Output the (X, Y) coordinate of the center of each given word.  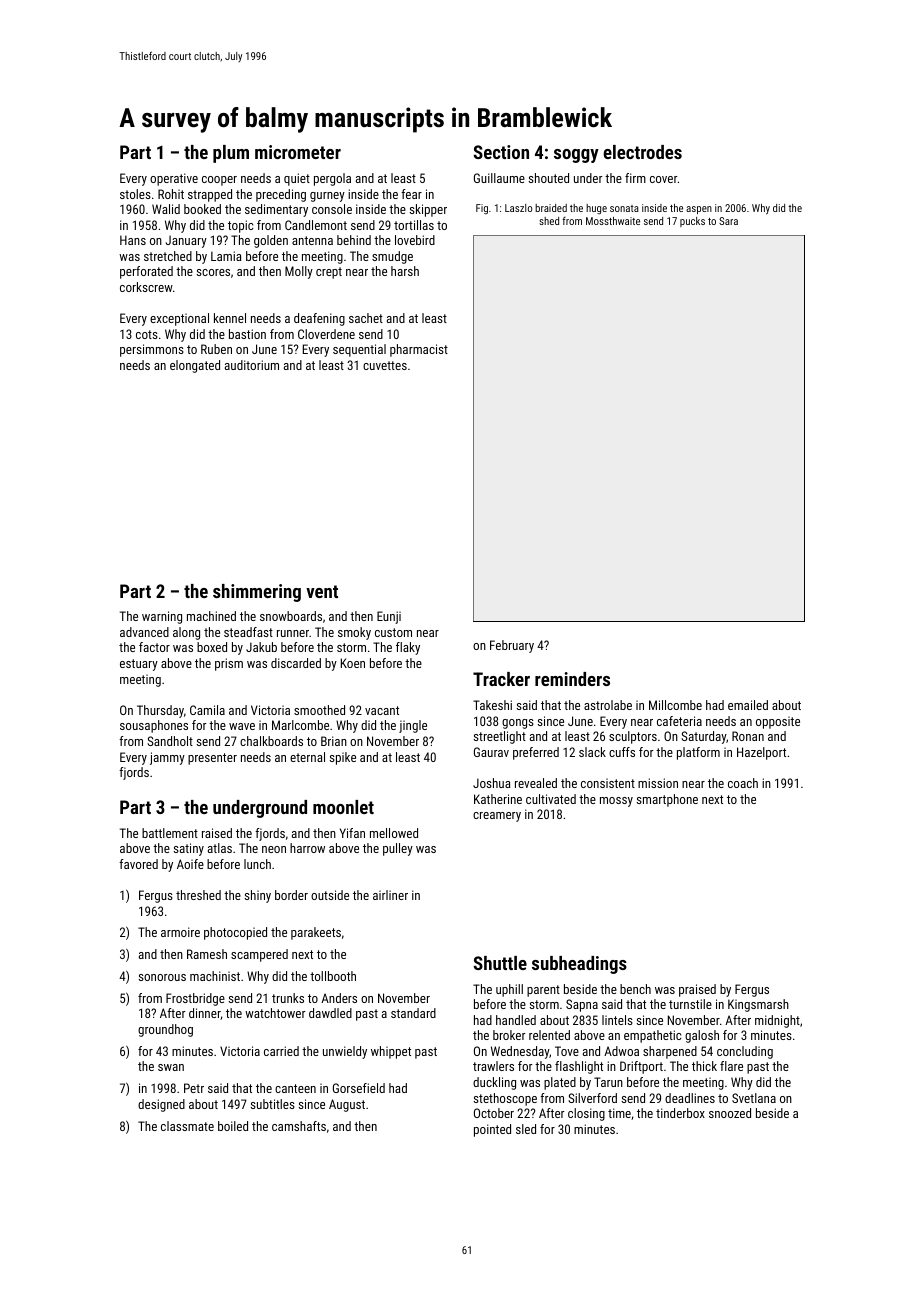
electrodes (642, 152)
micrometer (298, 152)
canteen (295, 1088)
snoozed (730, 1113)
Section (501, 152)
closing (586, 1114)
